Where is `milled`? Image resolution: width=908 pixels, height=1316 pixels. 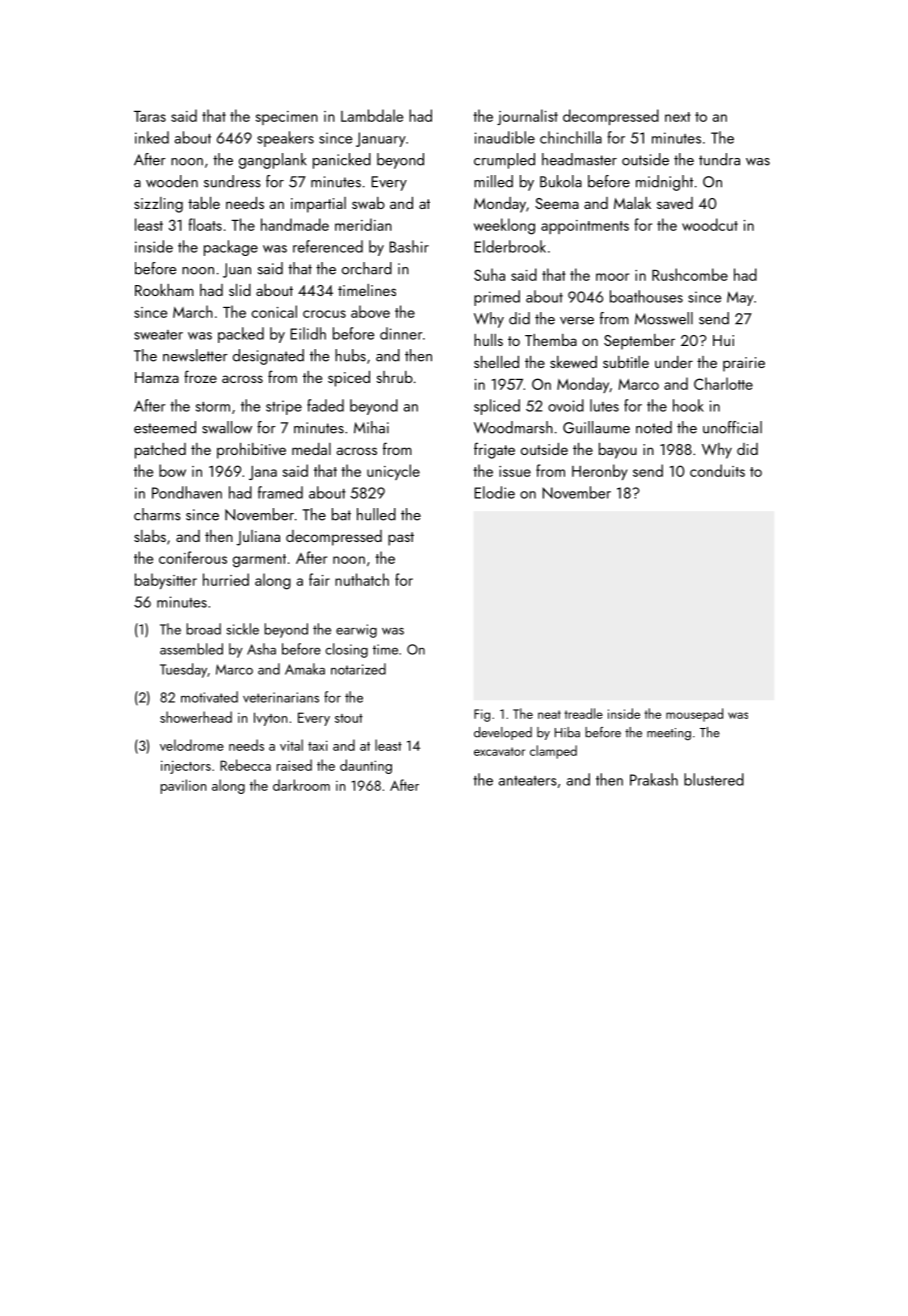 milled is located at coordinates (493, 181).
